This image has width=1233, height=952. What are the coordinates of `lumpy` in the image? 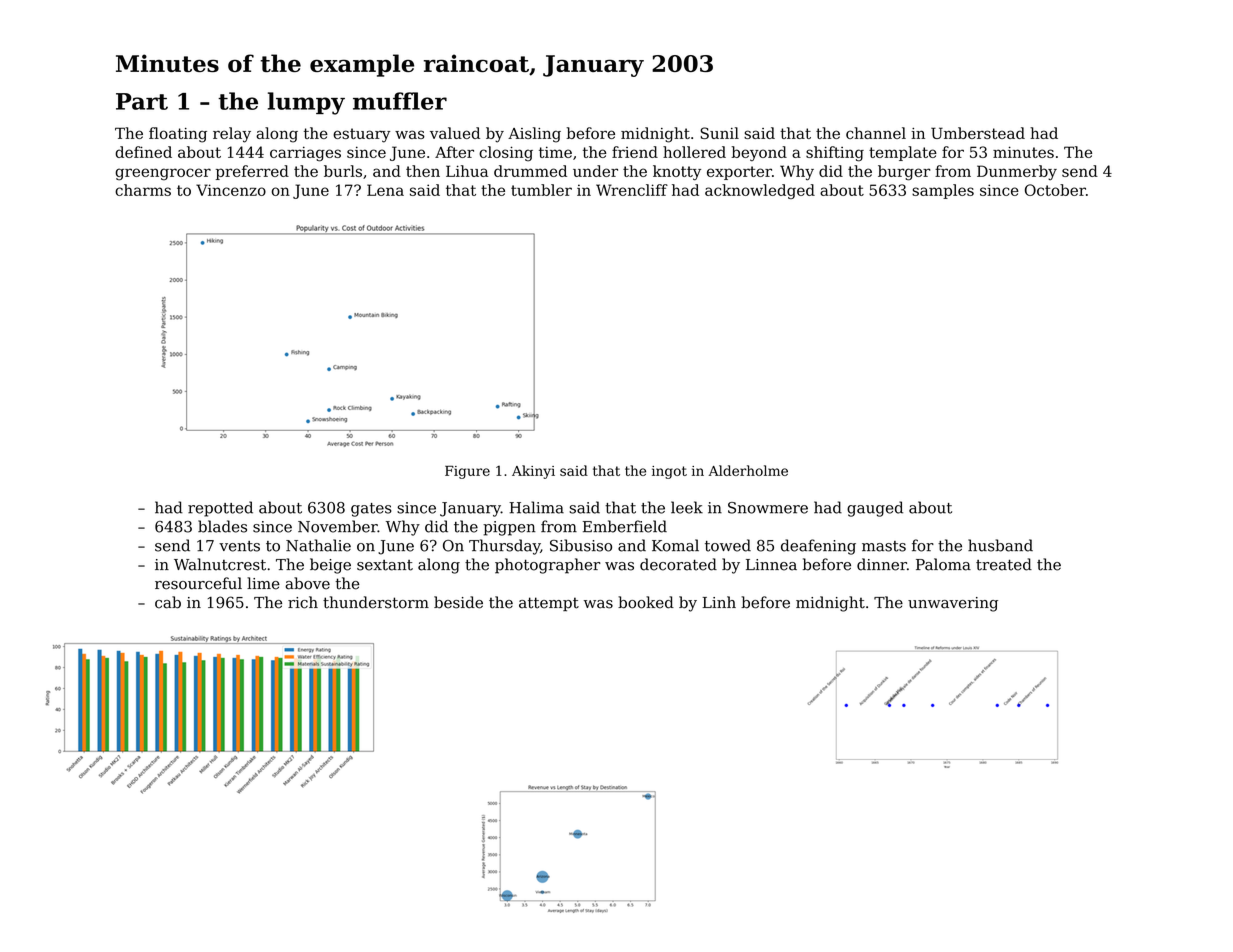 It's located at (306, 103).
